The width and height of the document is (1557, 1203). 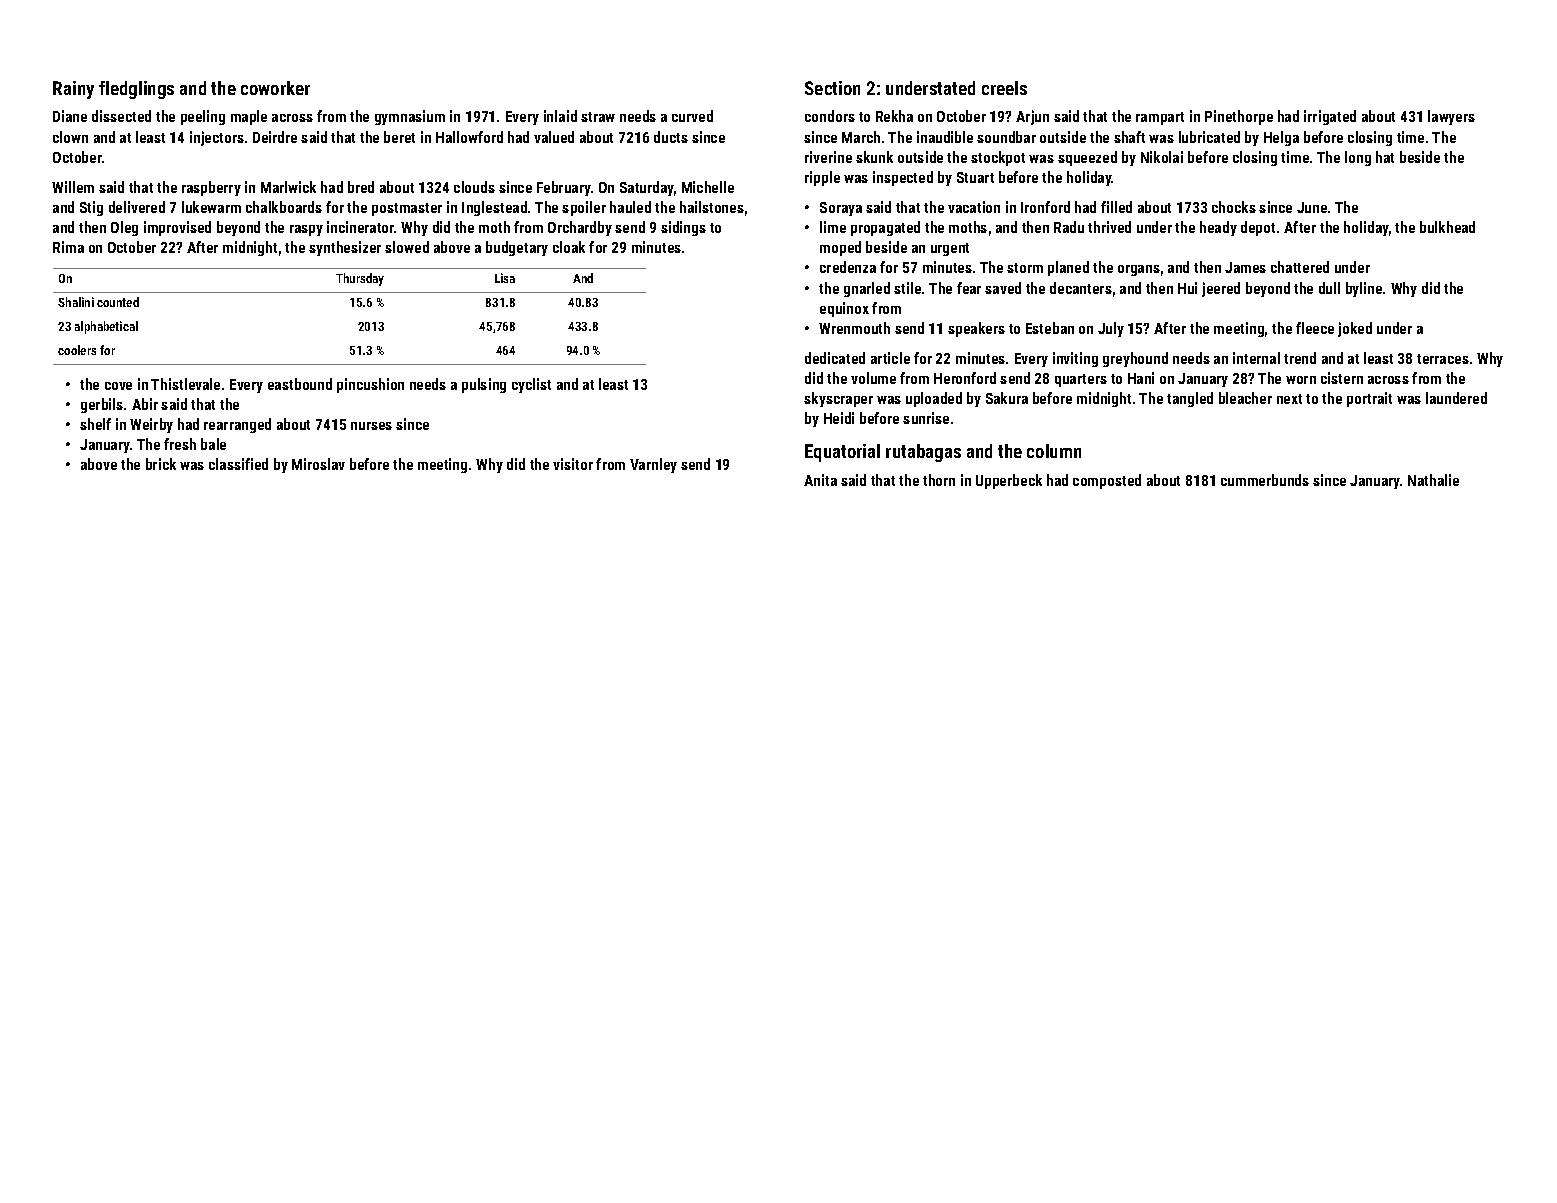 I want to click on improvised, so click(x=177, y=228).
